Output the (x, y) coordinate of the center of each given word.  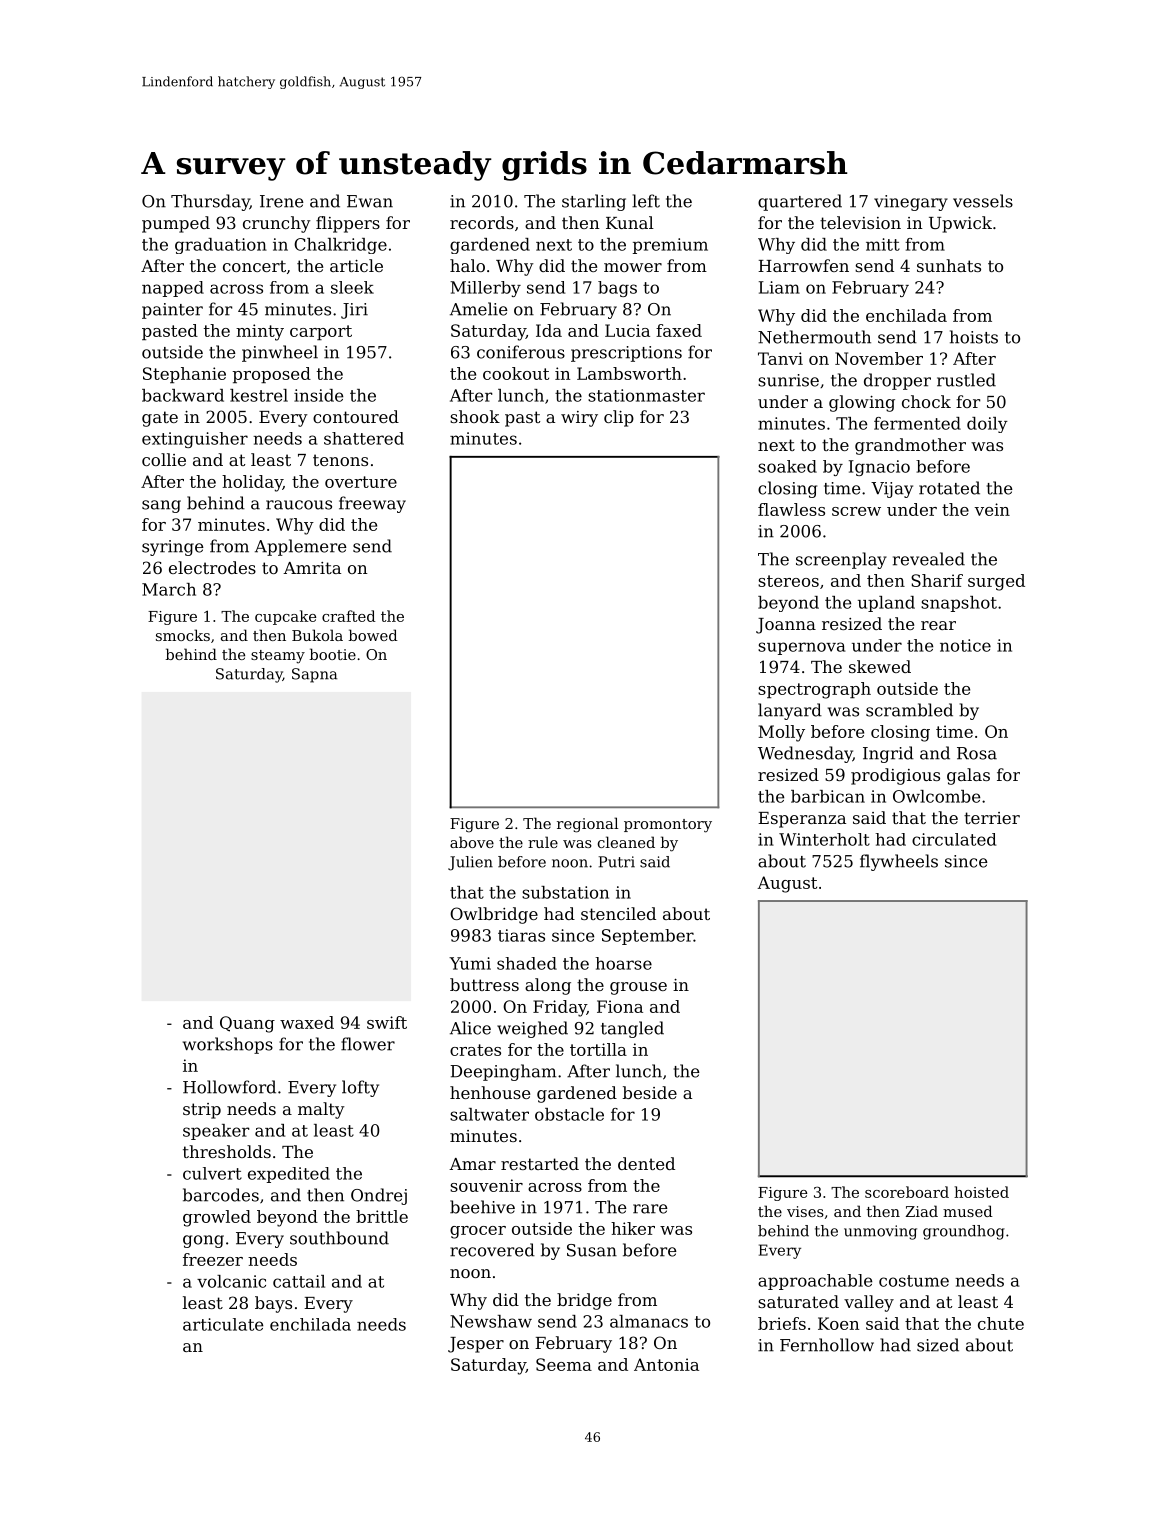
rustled (966, 380)
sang (161, 506)
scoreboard (907, 1192)
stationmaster (646, 395)
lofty (360, 1088)
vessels (983, 201)
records (482, 222)
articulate (223, 1324)
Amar (472, 1164)
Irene (282, 201)
